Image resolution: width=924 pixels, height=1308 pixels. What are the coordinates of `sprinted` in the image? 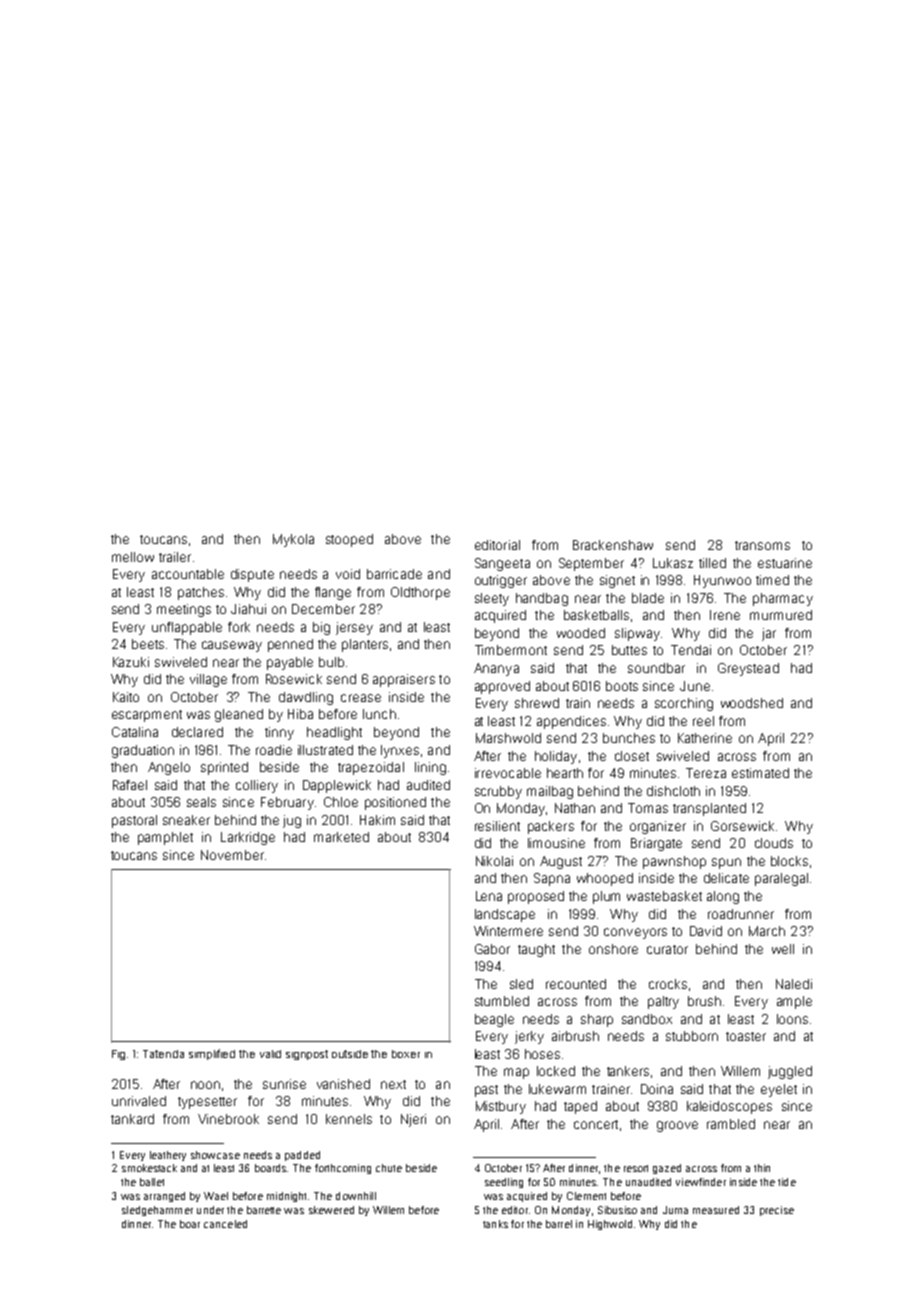 It's located at (224, 768).
